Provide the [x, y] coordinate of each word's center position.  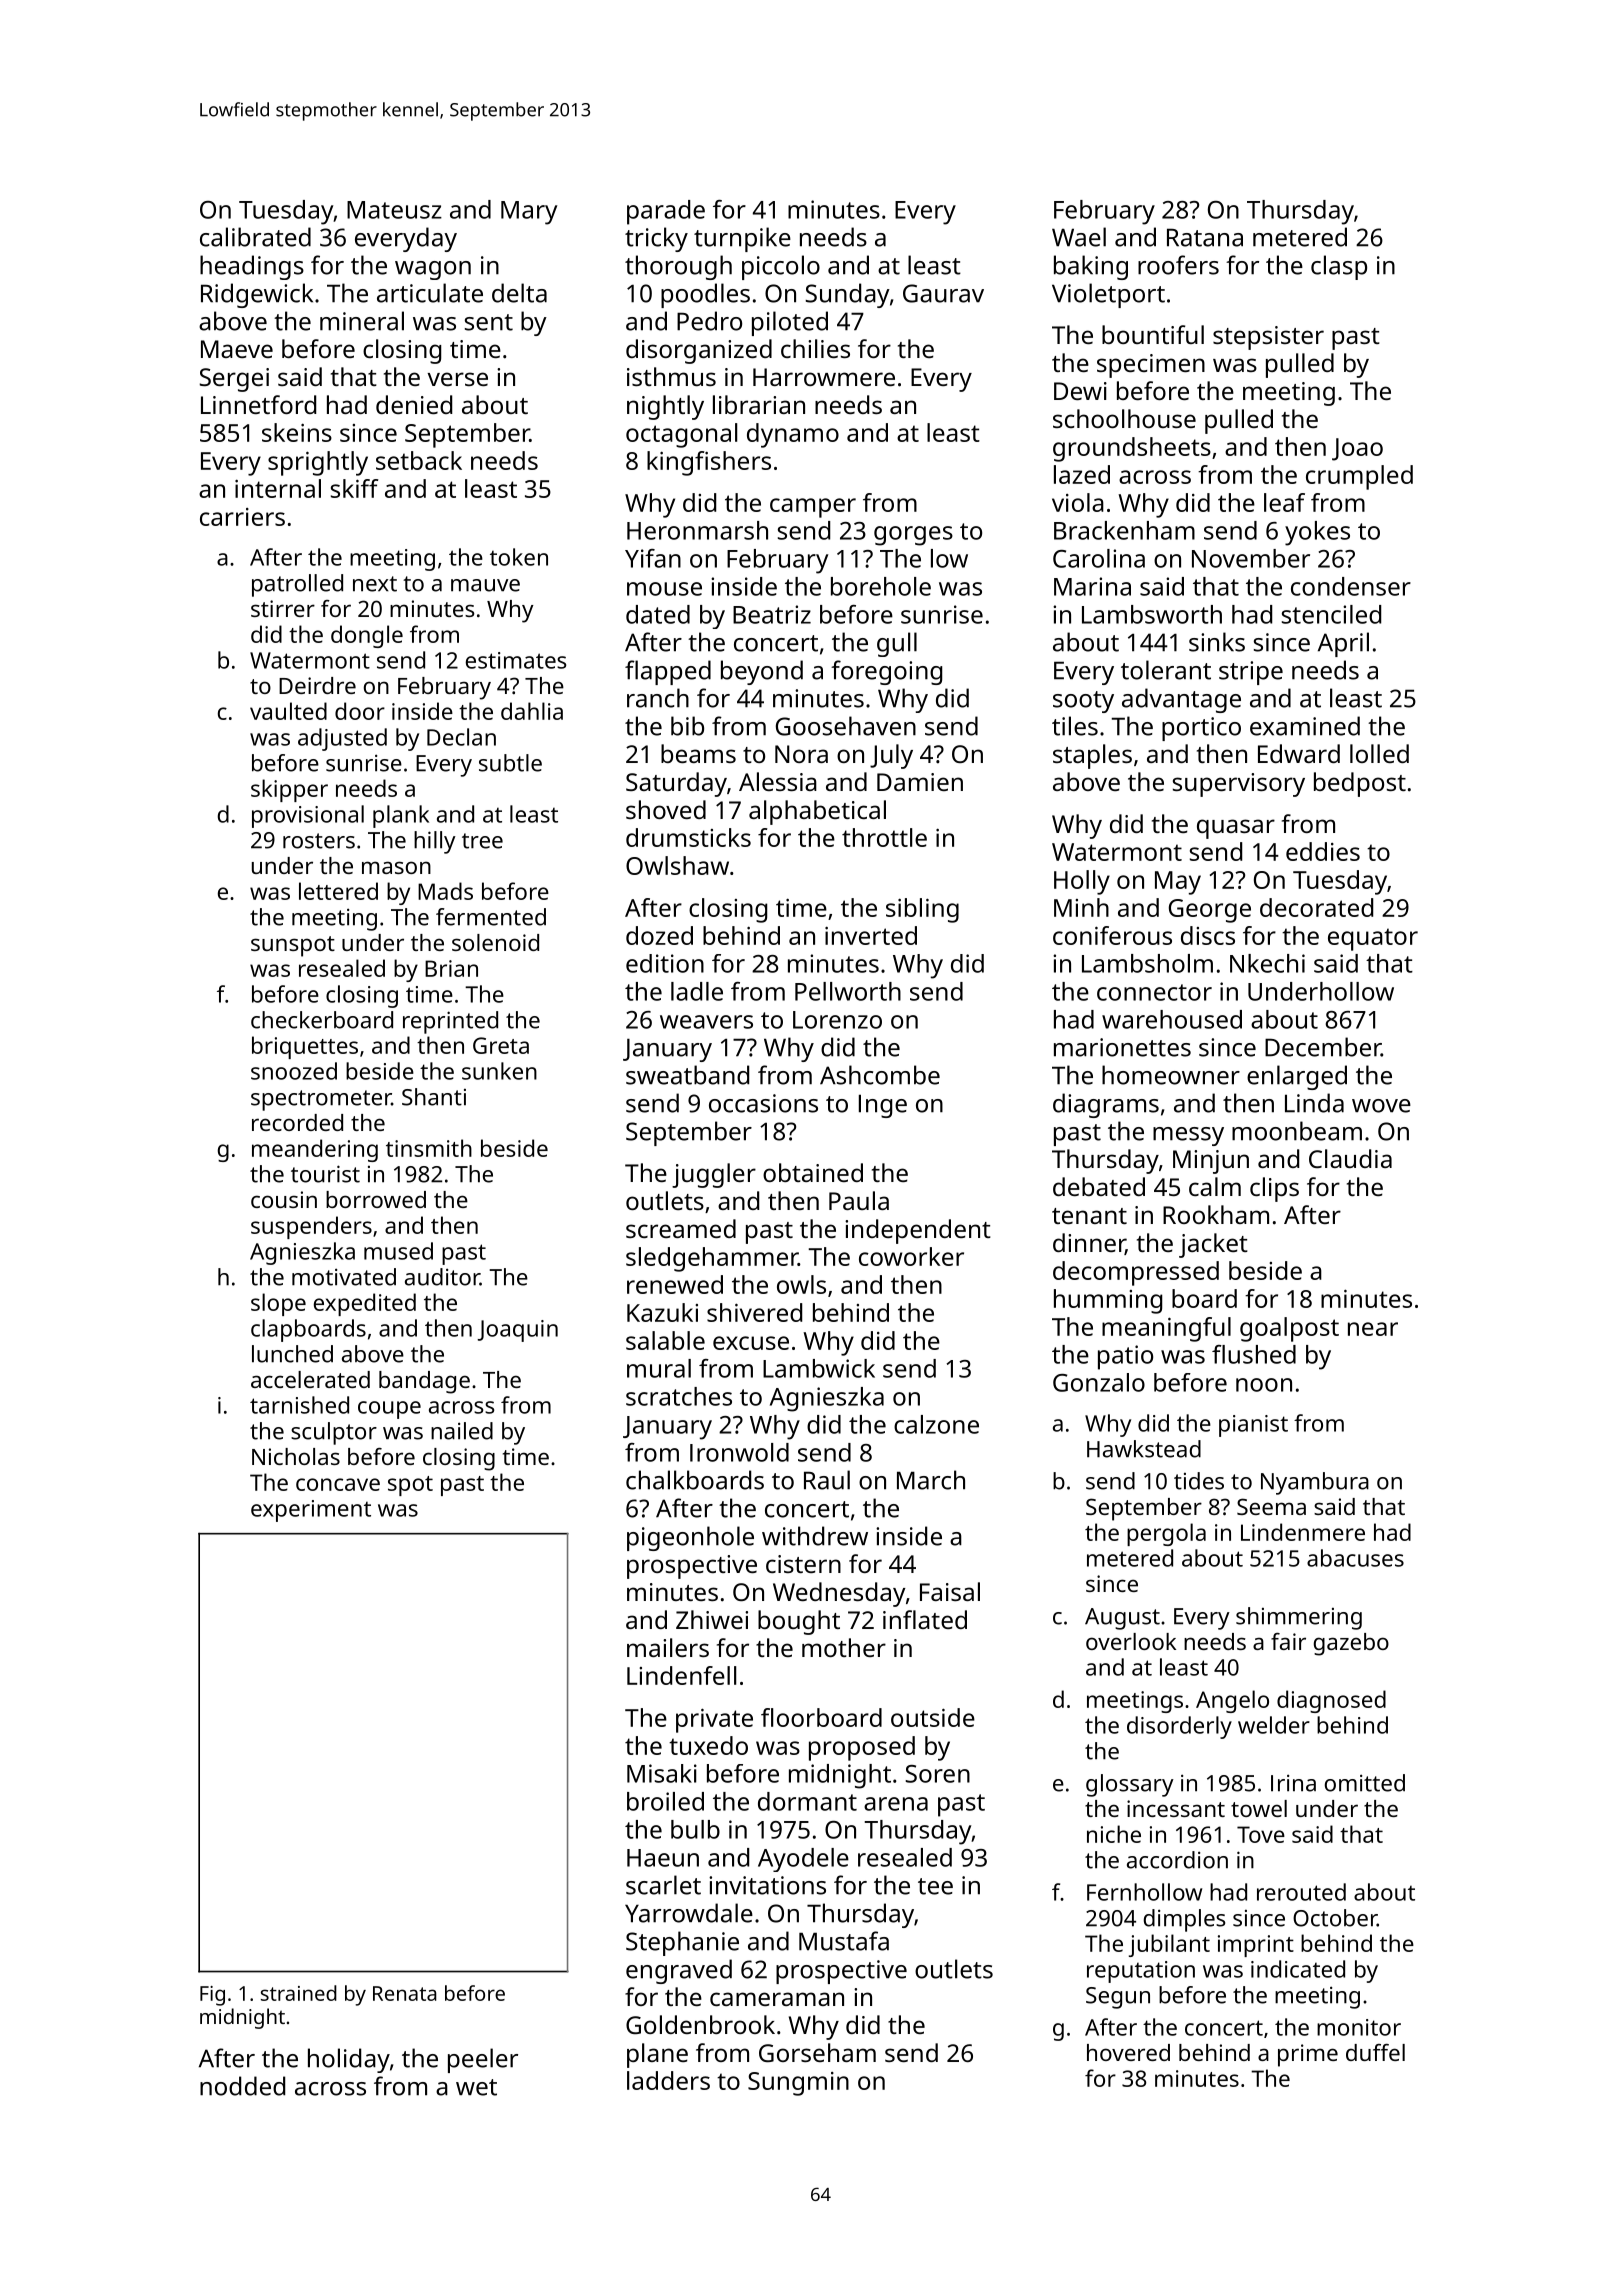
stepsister [1268, 338]
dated [658, 614]
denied [414, 404]
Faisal [950, 1591]
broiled [665, 1801]
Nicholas [296, 1456]
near [1373, 1329]
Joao [1357, 449]
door [360, 711]
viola [1078, 502]
